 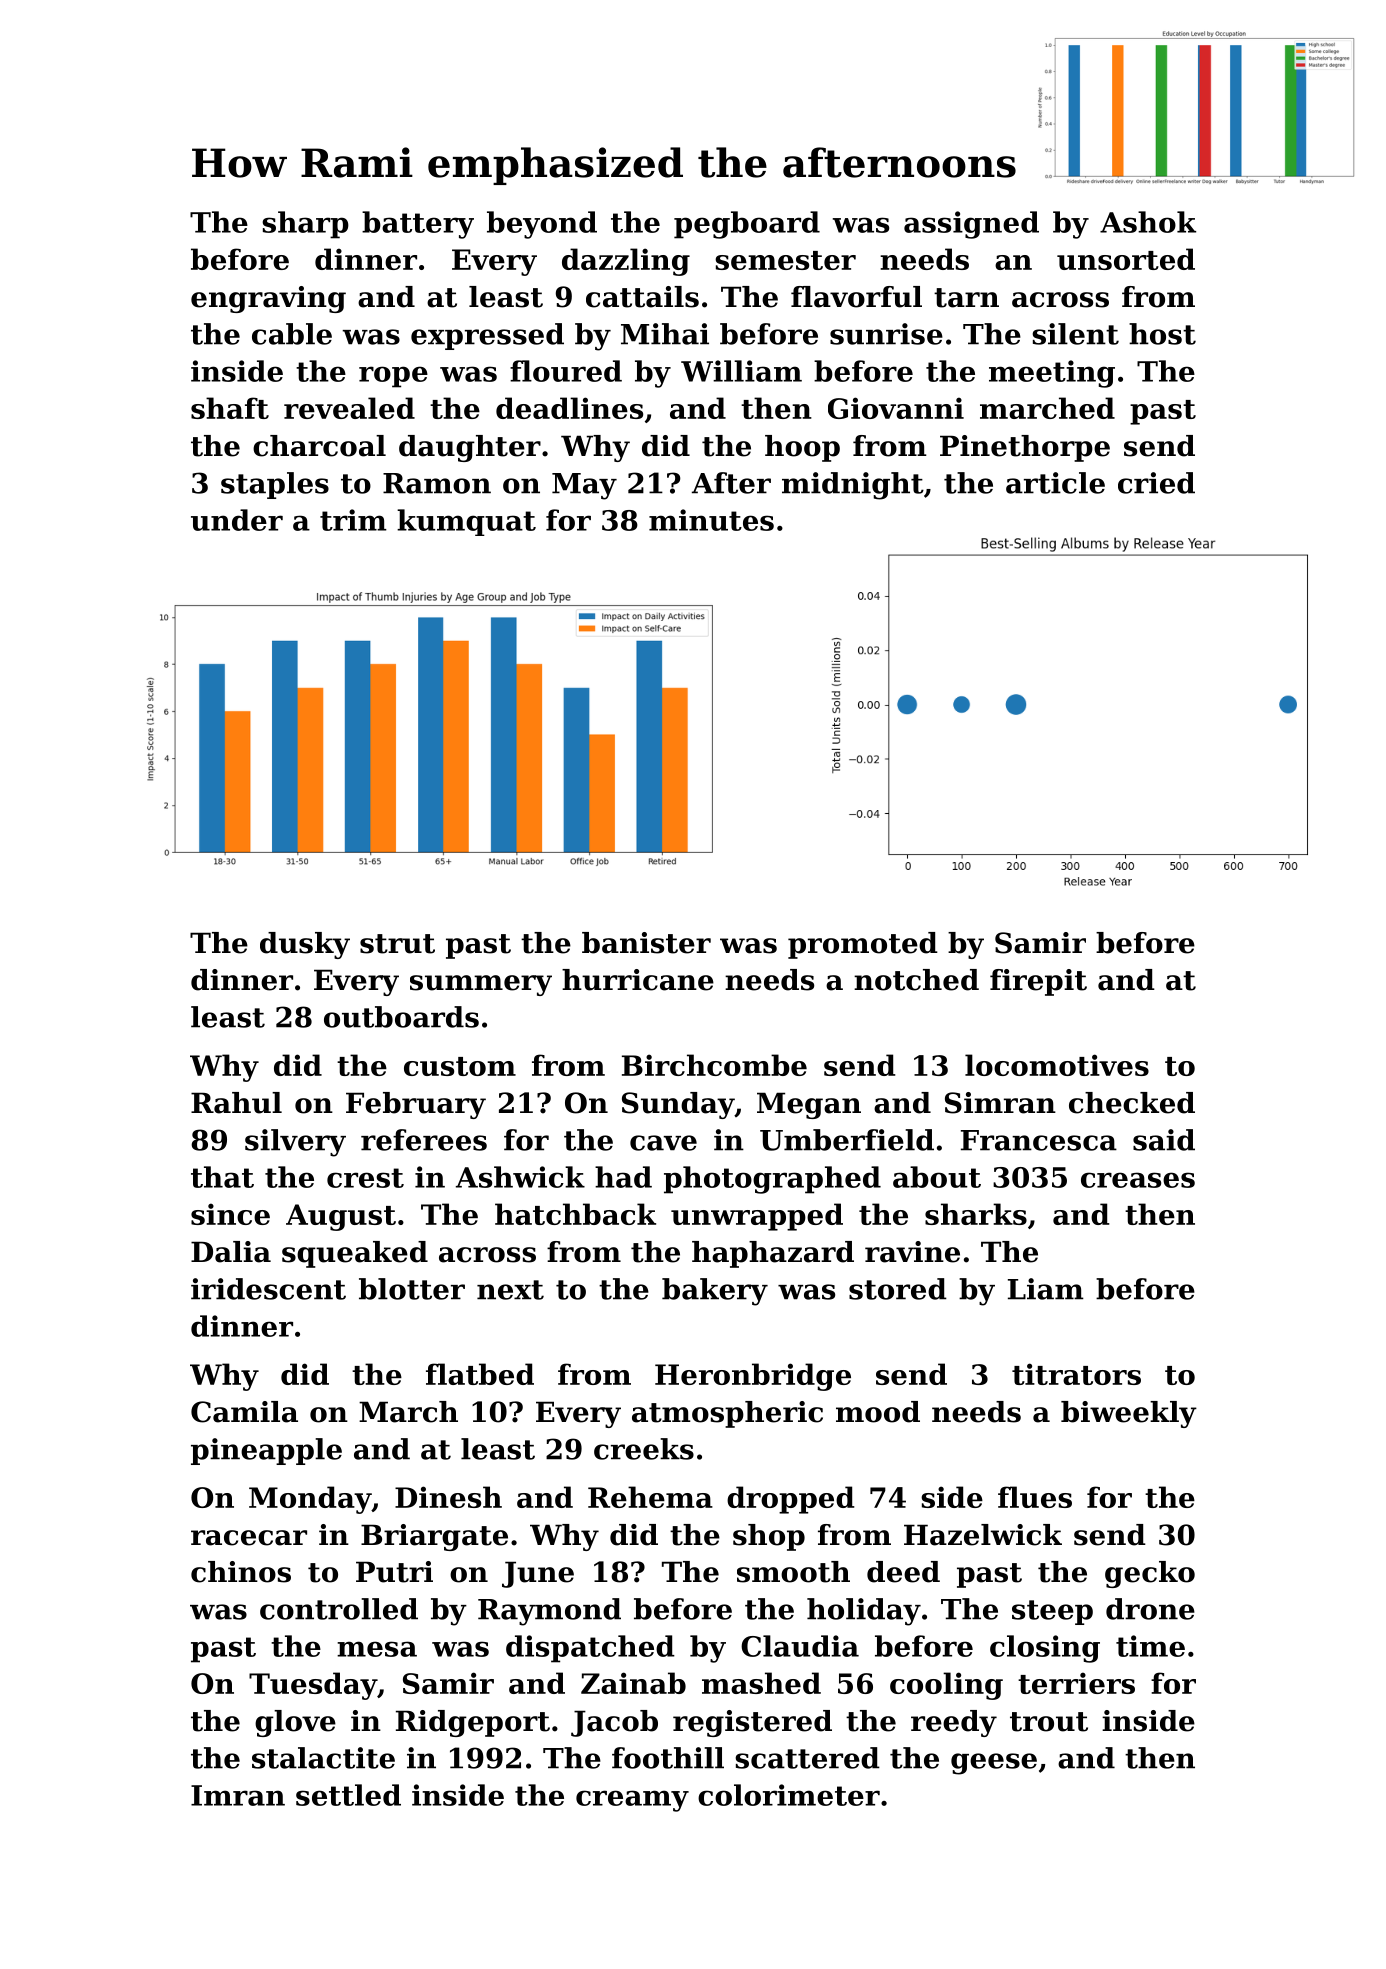 I want to click on firepit, so click(x=1038, y=982).
